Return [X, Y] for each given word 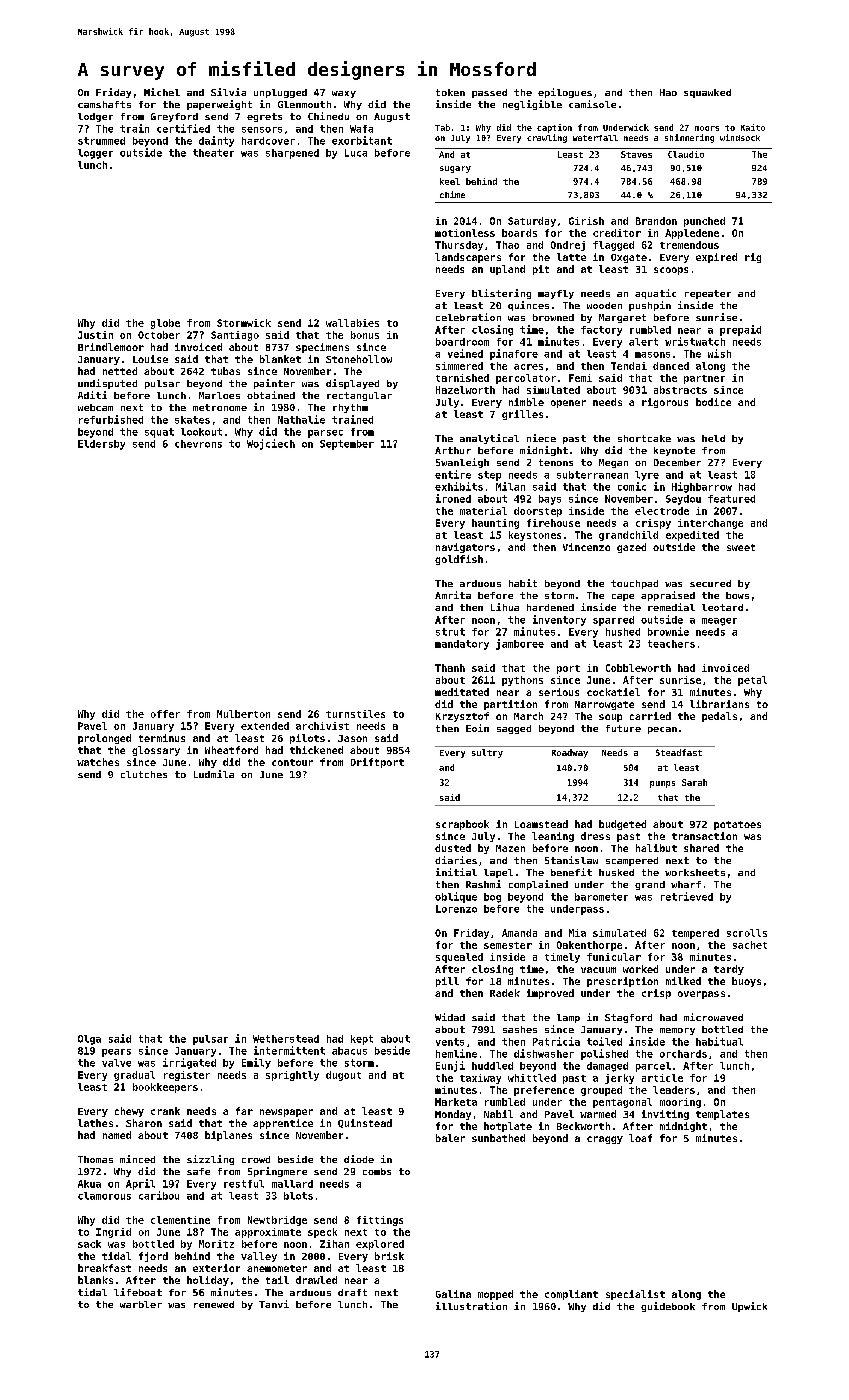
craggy [605, 1140]
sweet [741, 547]
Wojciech [271, 444]
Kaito [753, 127]
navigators [465, 548]
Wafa [361, 129]
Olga [89, 1040]
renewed [214, 1304]
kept [362, 1040]
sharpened [292, 154]
